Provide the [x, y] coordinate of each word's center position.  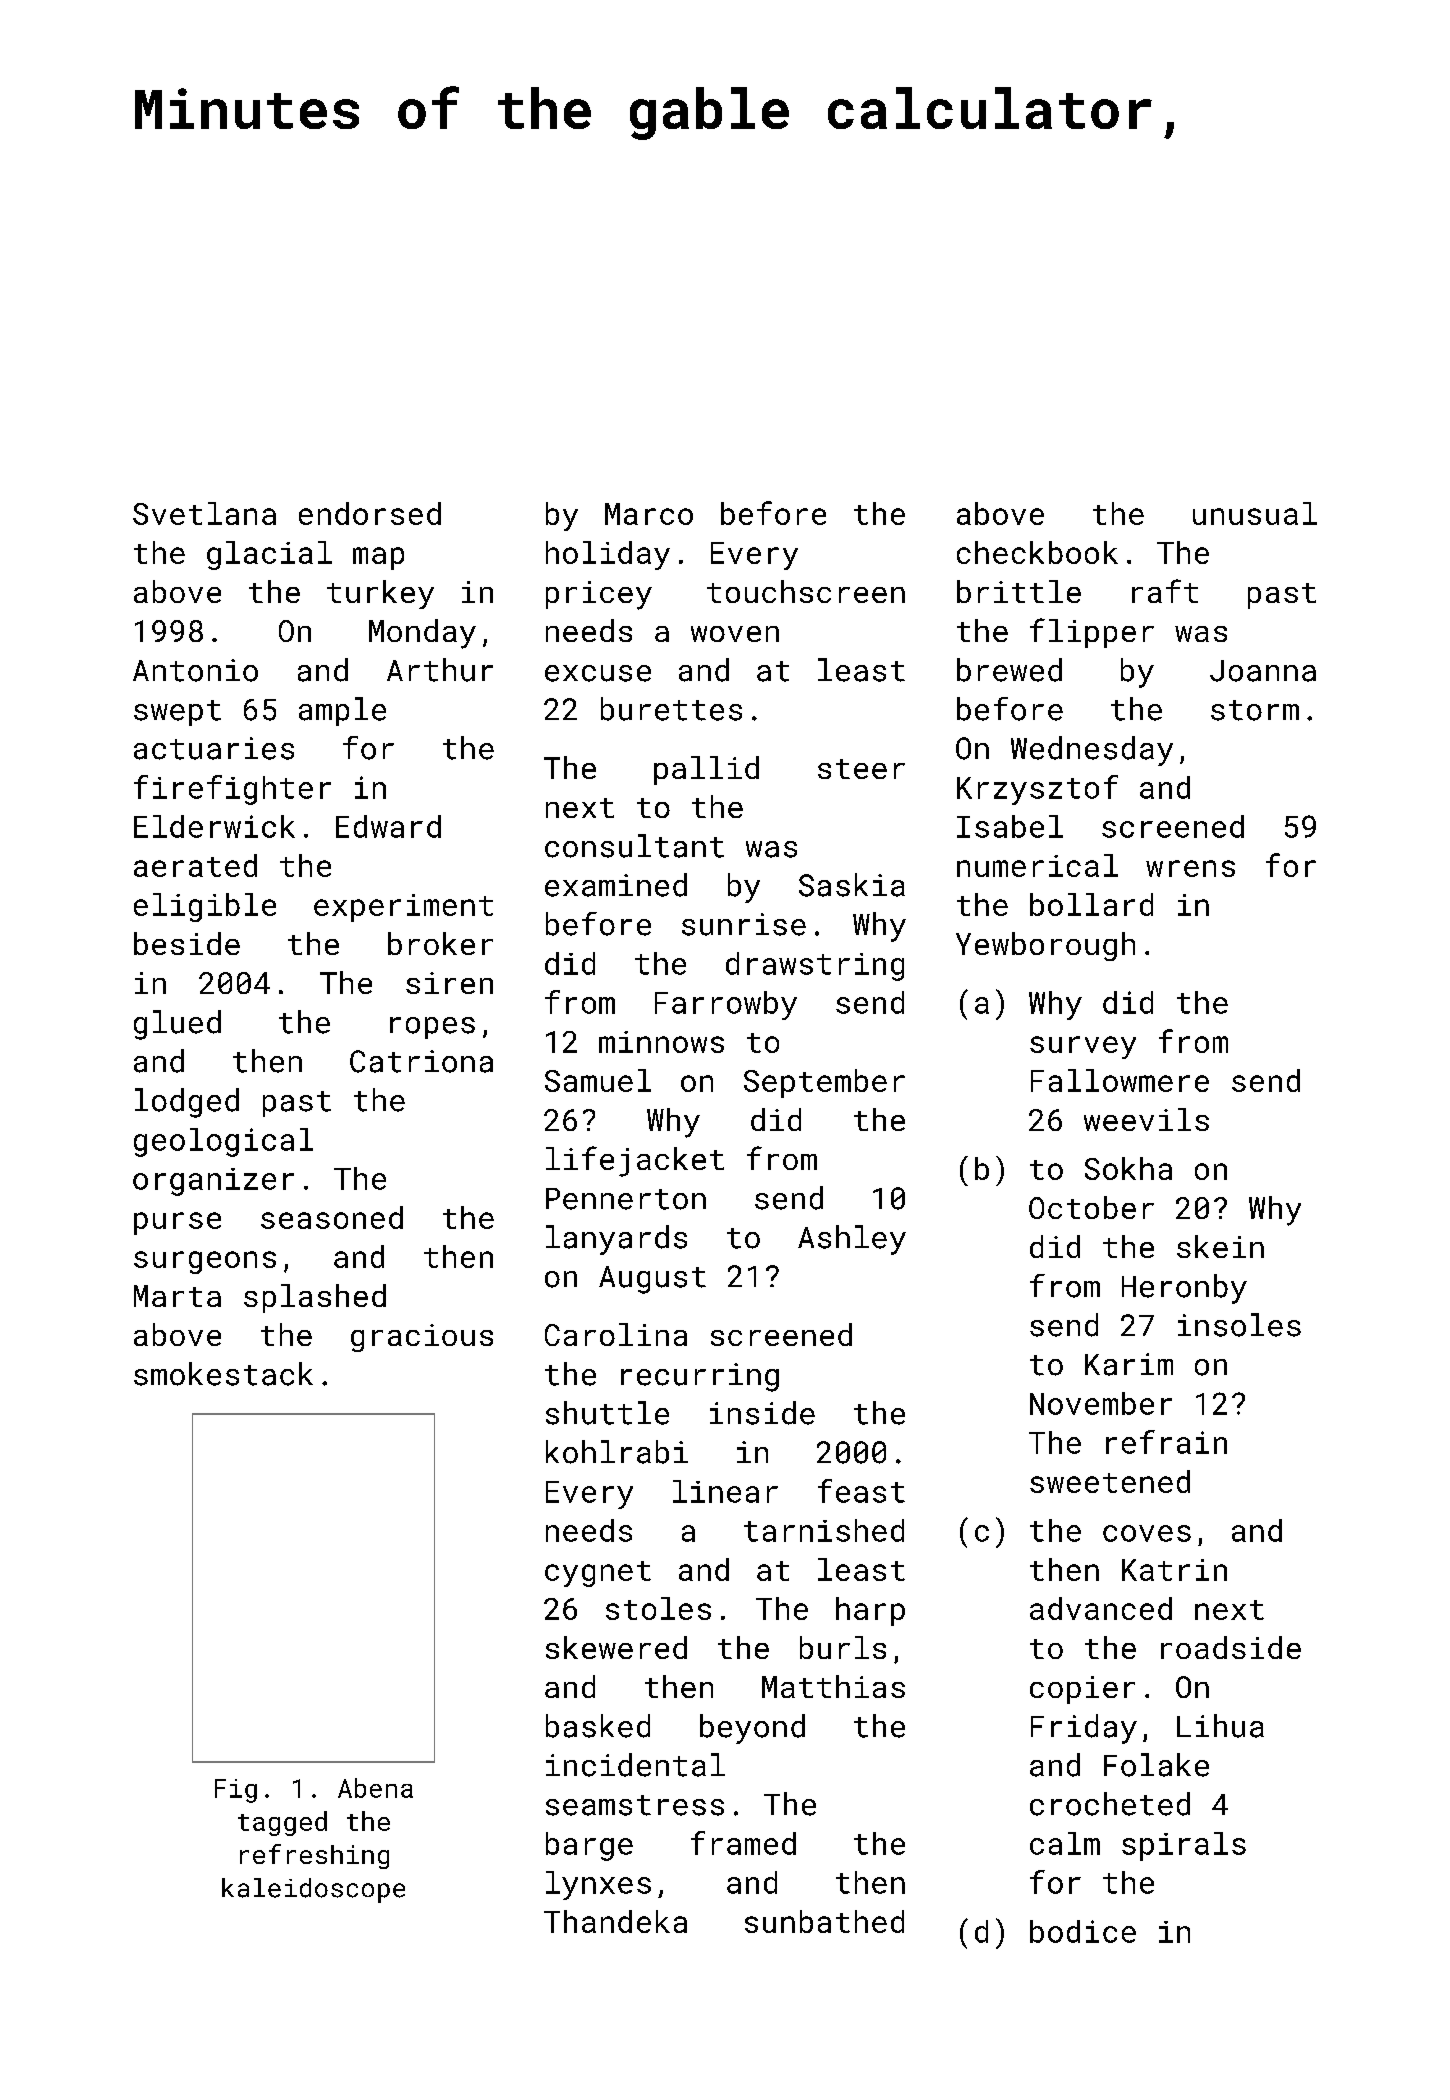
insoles [1239, 1325]
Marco [649, 514]
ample [342, 711]
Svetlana [204, 513]
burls [843, 1647]
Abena [375, 1788]
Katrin [1174, 1570]
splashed [315, 1298]
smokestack [223, 1374]
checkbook [1037, 552]
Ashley [852, 1240]
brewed [1009, 670]
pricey [599, 595]
